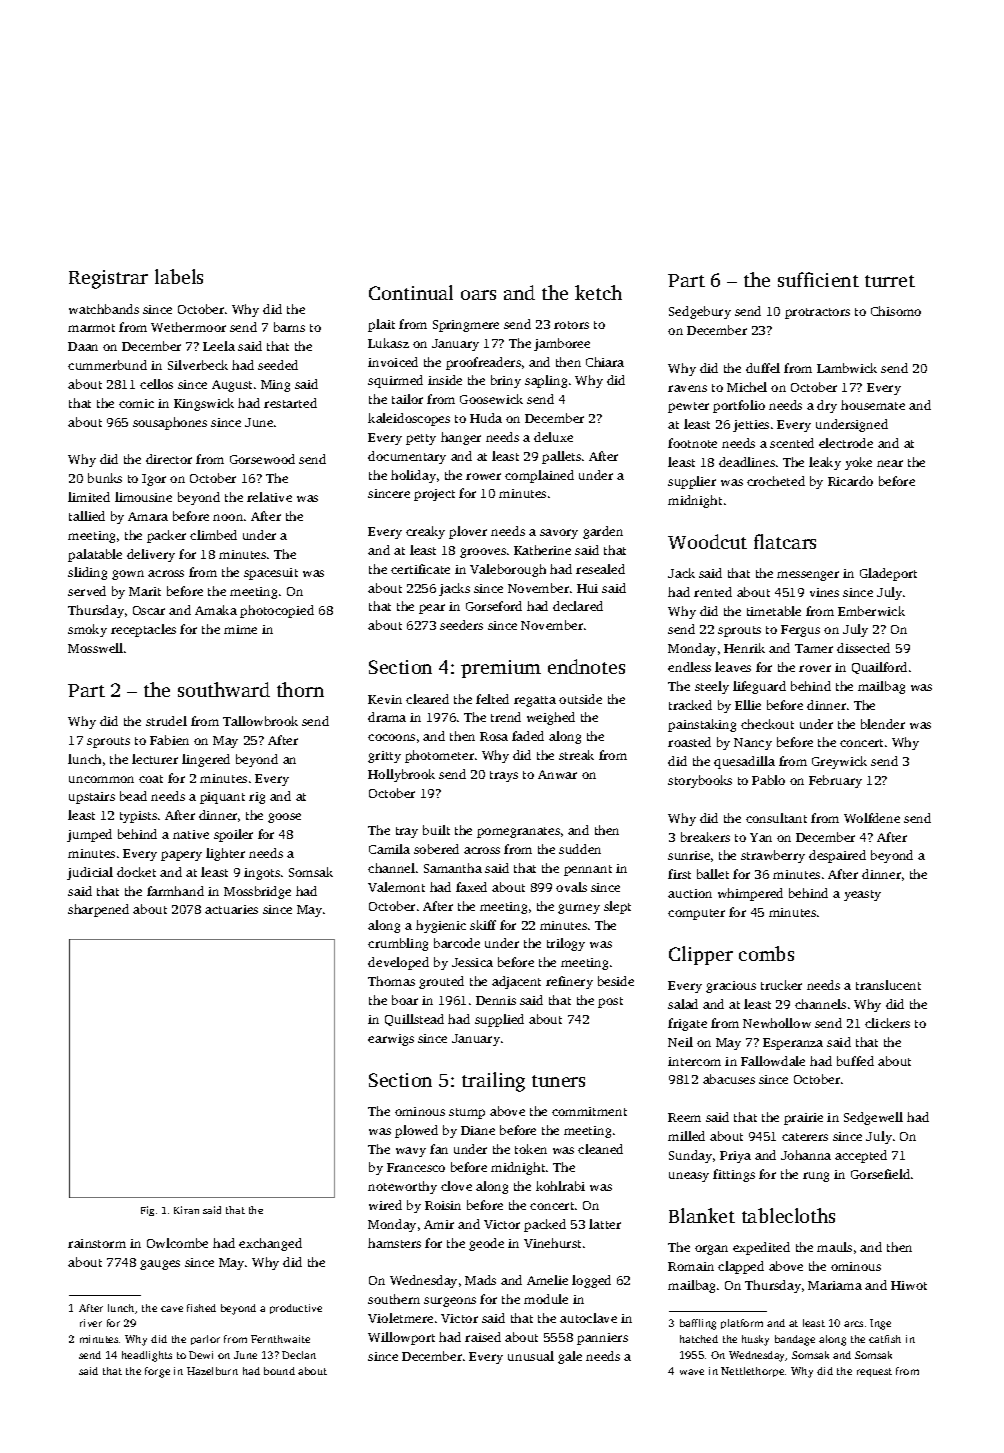 The width and height of the image is (1004, 1453). I want to click on pomegranates, so click(518, 832).
